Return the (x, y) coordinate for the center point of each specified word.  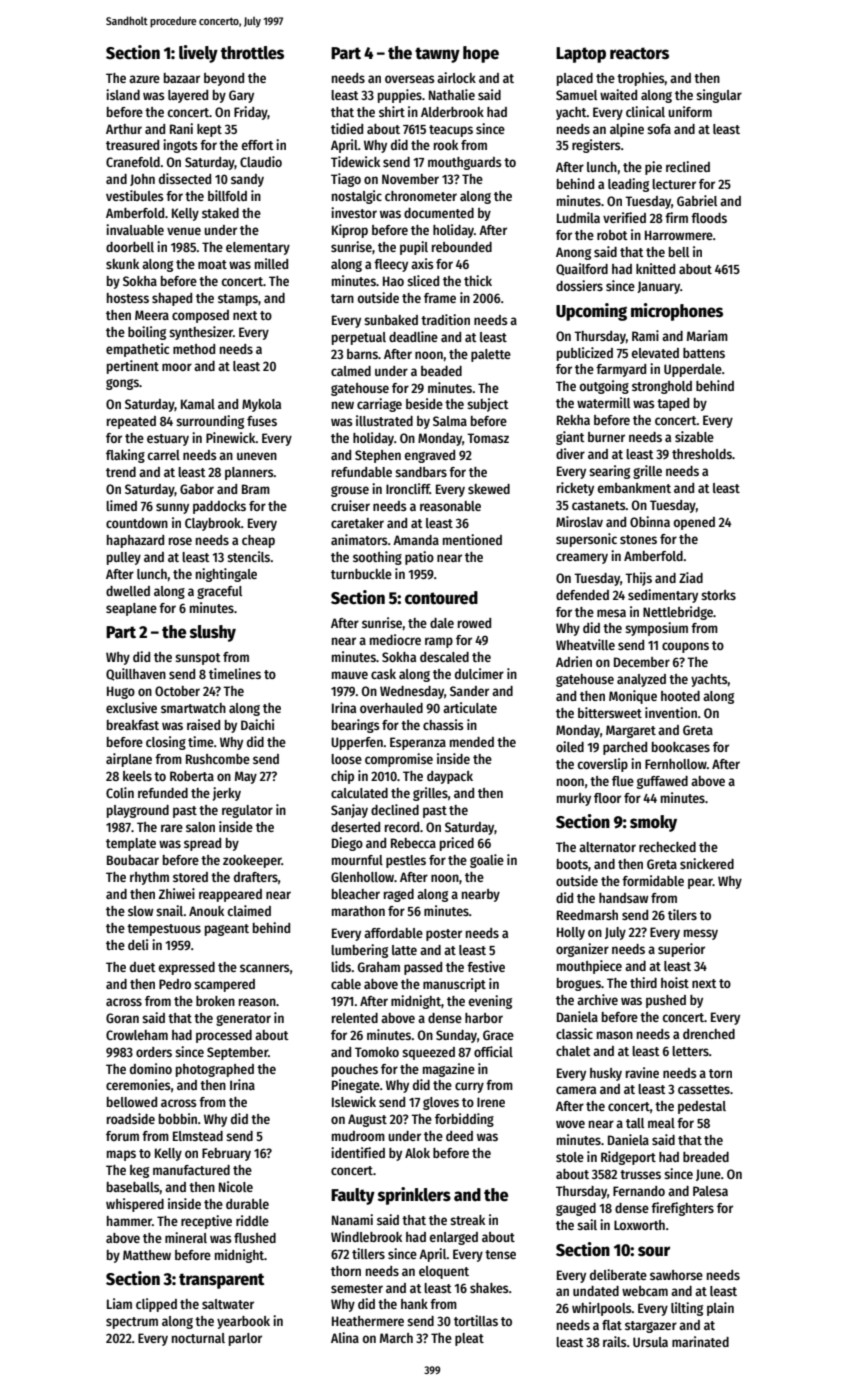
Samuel (576, 95)
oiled (570, 746)
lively (198, 54)
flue (623, 781)
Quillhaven (136, 674)
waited (618, 94)
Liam (119, 1303)
